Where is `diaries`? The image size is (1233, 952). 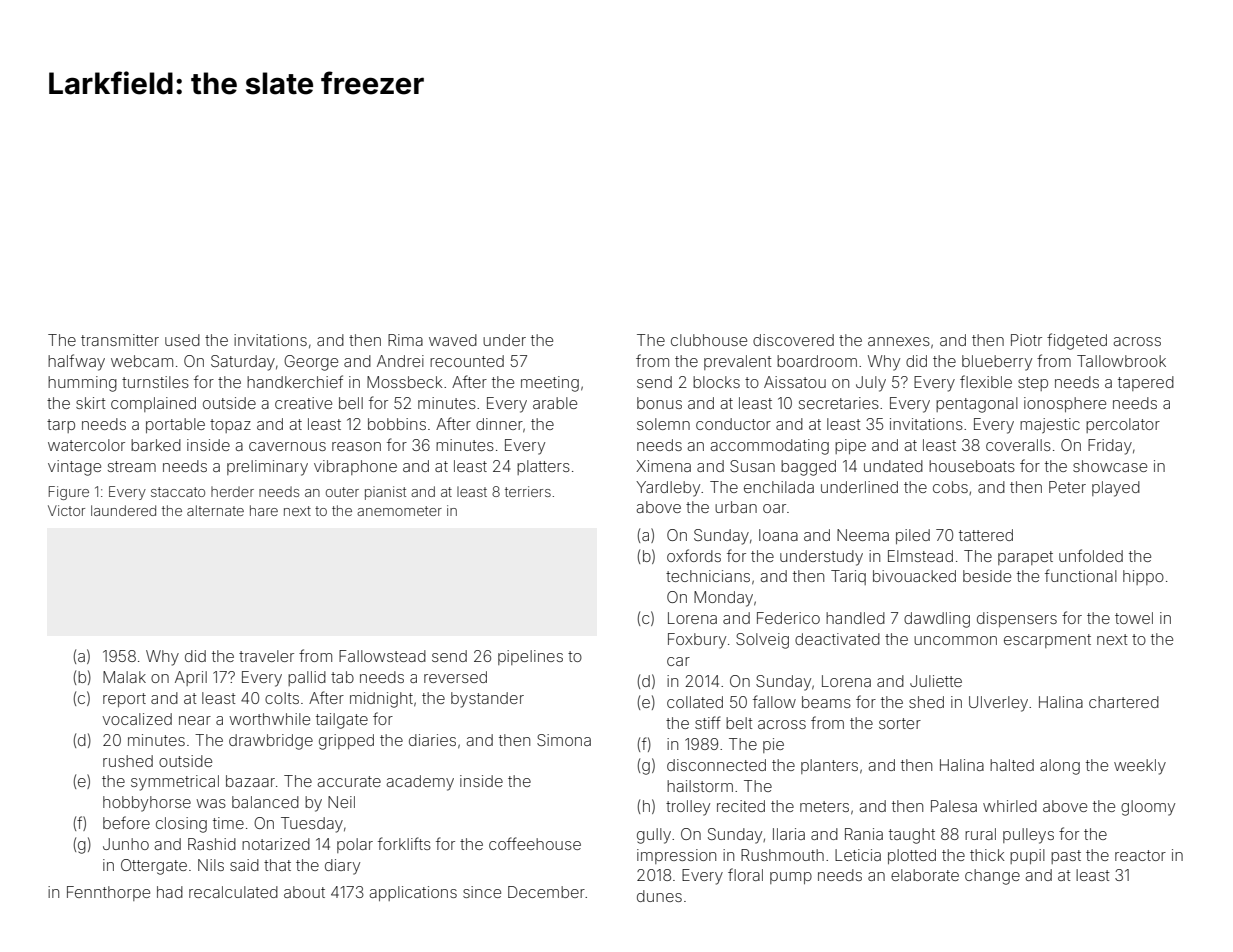 diaries is located at coordinates (432, 740).
